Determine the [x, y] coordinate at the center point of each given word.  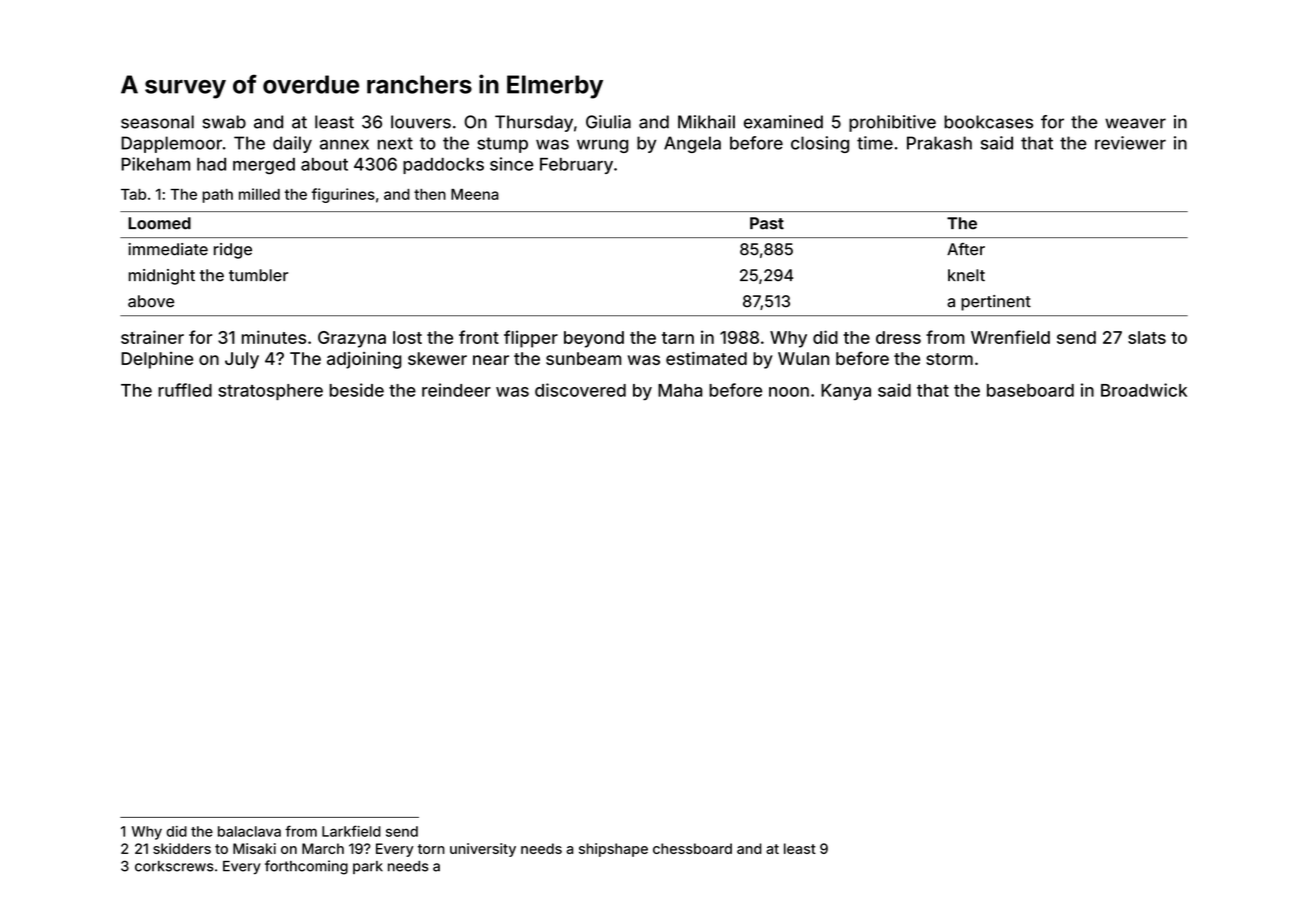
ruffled [185, 390]
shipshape [613, 850]
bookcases [988, 122]
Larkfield [351, 831]
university [483, 850]
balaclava [249, 831]
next [395, 143]
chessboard [692, 848]
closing [820, 144]
